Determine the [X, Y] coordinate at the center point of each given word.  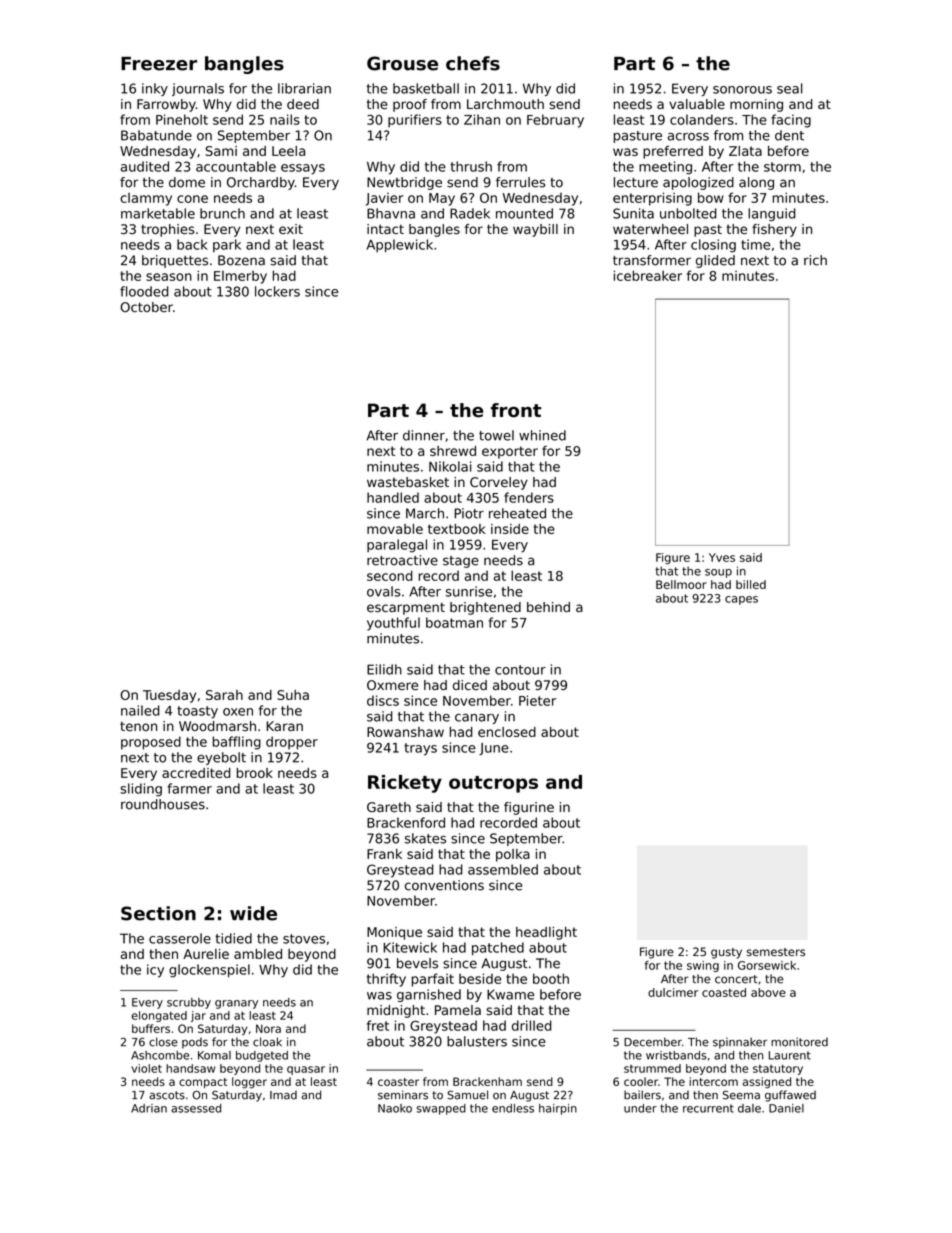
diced [470, 685]
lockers [277, 291]
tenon [138, 726]
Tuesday [169, 696]
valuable [697, 104]
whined [542, 435]
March [425, 513]
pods [195, 1043]
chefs [473, 63]
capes [741, 600]
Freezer [159, 64]
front [516, 410]
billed [751, 584]
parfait [433, 980]
